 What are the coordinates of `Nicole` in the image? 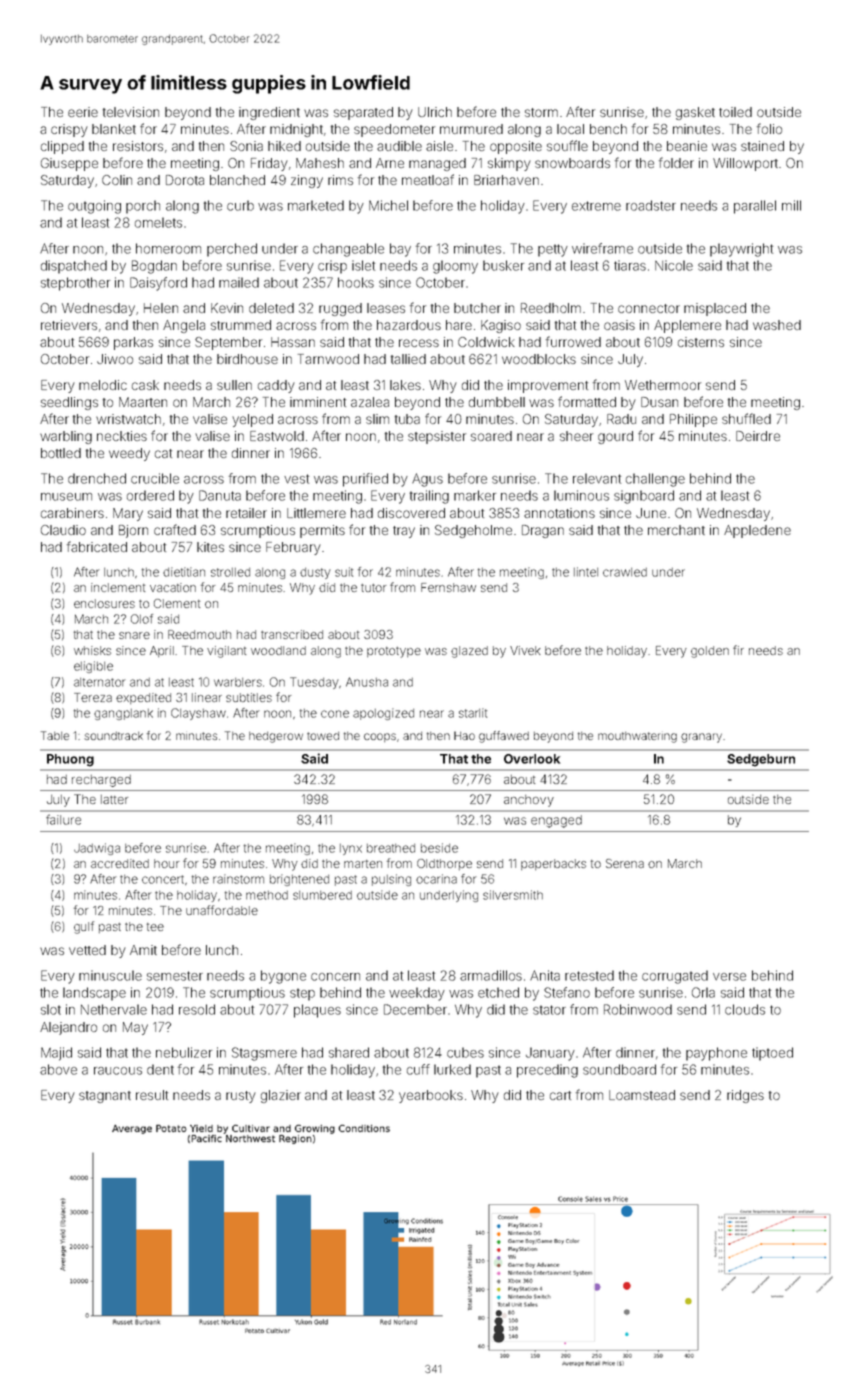 It's located at (674, 265).
